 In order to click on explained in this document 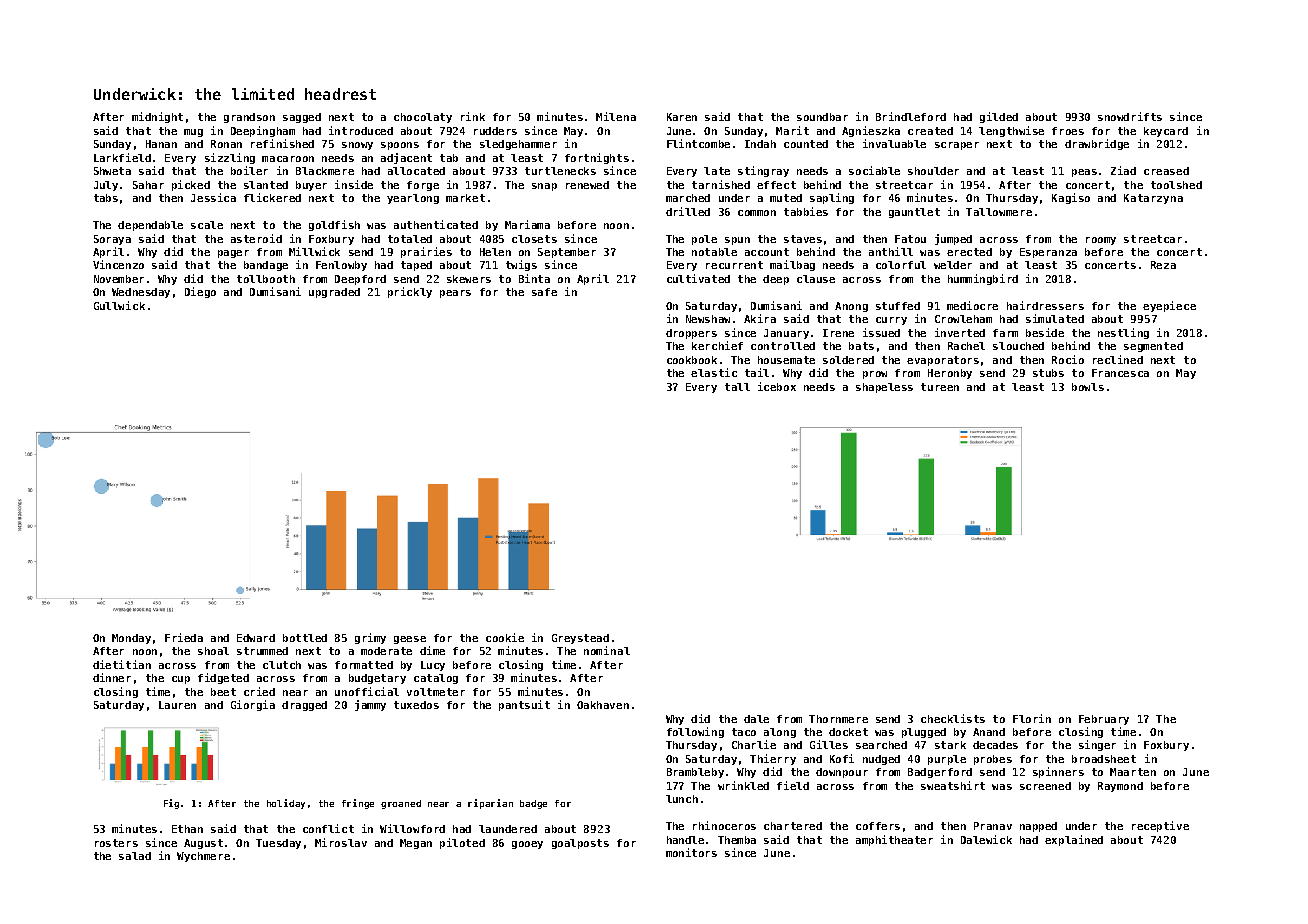, I will do `click(1074, 840)`.
